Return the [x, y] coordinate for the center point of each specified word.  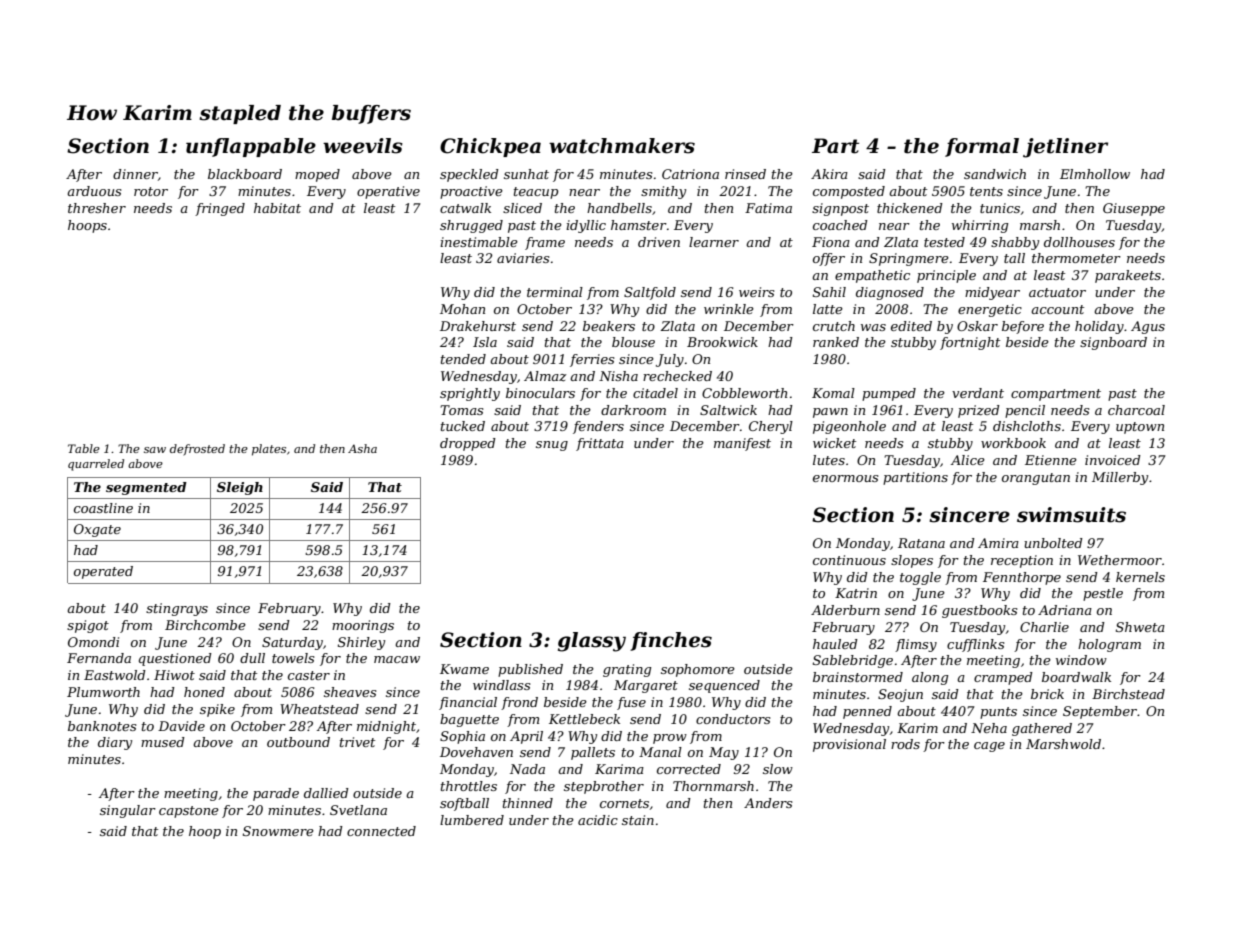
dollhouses [1079, 242]
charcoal [1136, 410]
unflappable [251, 147]
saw [155, 450]
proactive [471, 192]
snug [552, 446]
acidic [598, 820]
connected [381, 831]
